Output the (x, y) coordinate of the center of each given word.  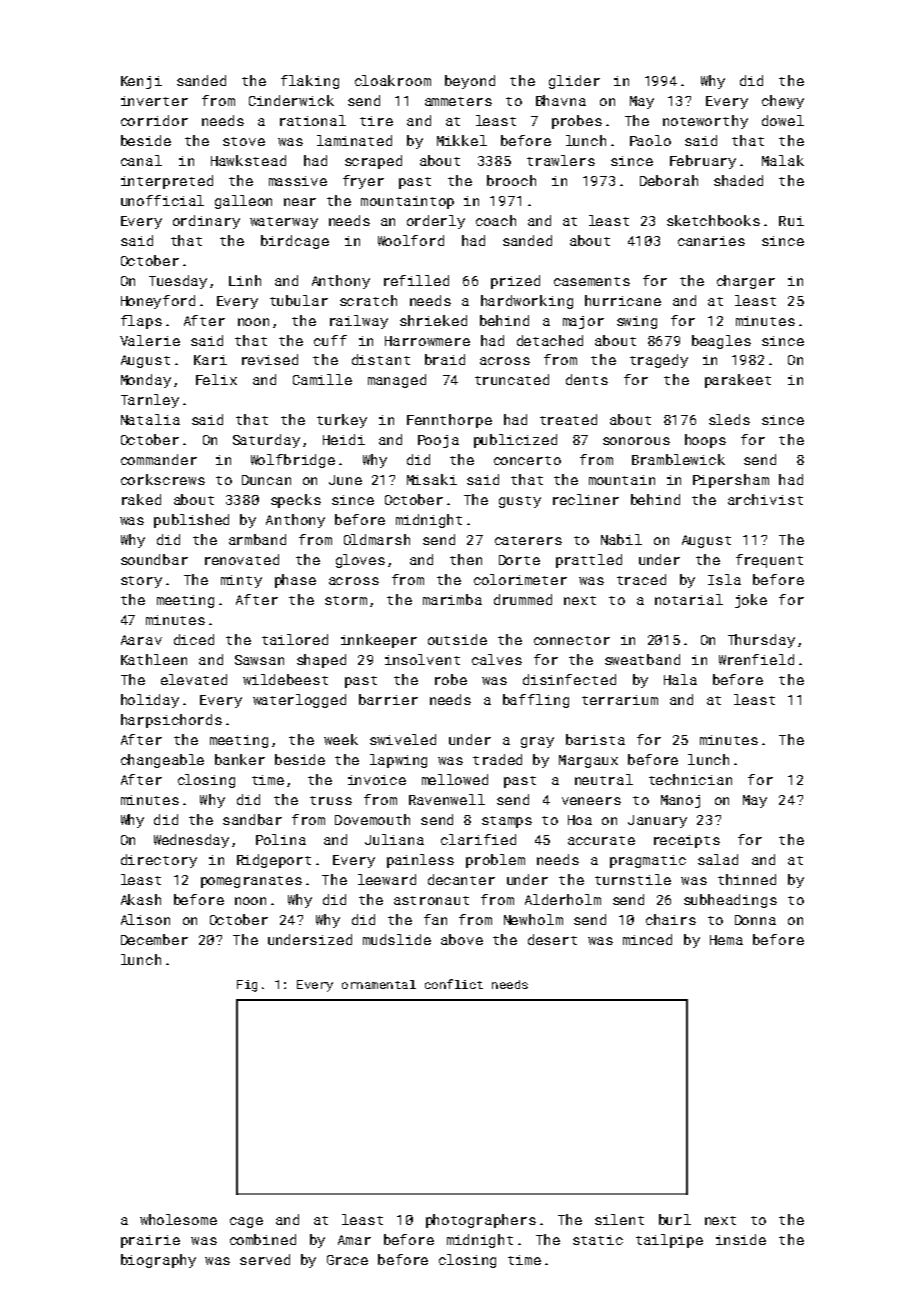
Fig (247, 986)
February (703, 162)
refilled (416, 280)
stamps (507, 822)
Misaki (432, 479)
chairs (671, 919)
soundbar (154, 559)
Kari (210, 360)
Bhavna (561, 100)
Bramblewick (678, 459)
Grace (347, 1260)
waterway (284, 223)
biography (158, 1261)
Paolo (650, 140)
